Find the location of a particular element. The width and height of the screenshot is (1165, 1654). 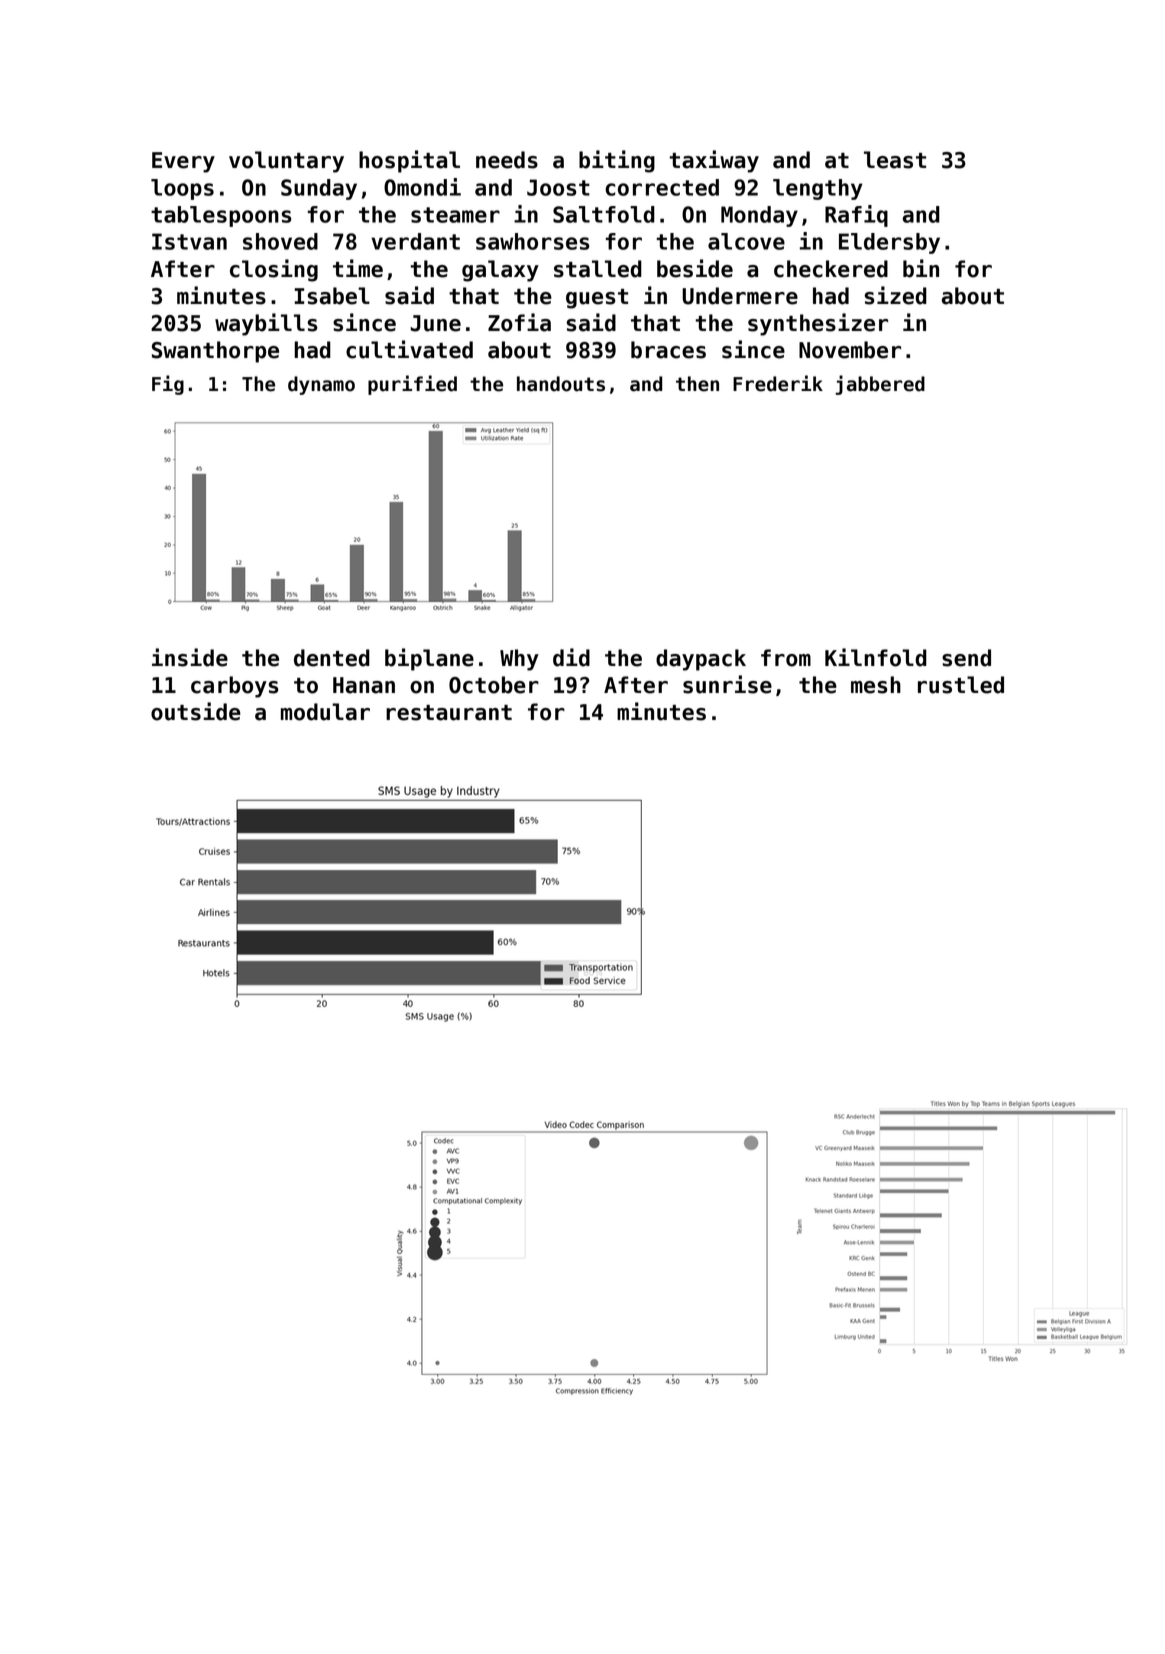

jabbered is located at coordinates (880, 385).
